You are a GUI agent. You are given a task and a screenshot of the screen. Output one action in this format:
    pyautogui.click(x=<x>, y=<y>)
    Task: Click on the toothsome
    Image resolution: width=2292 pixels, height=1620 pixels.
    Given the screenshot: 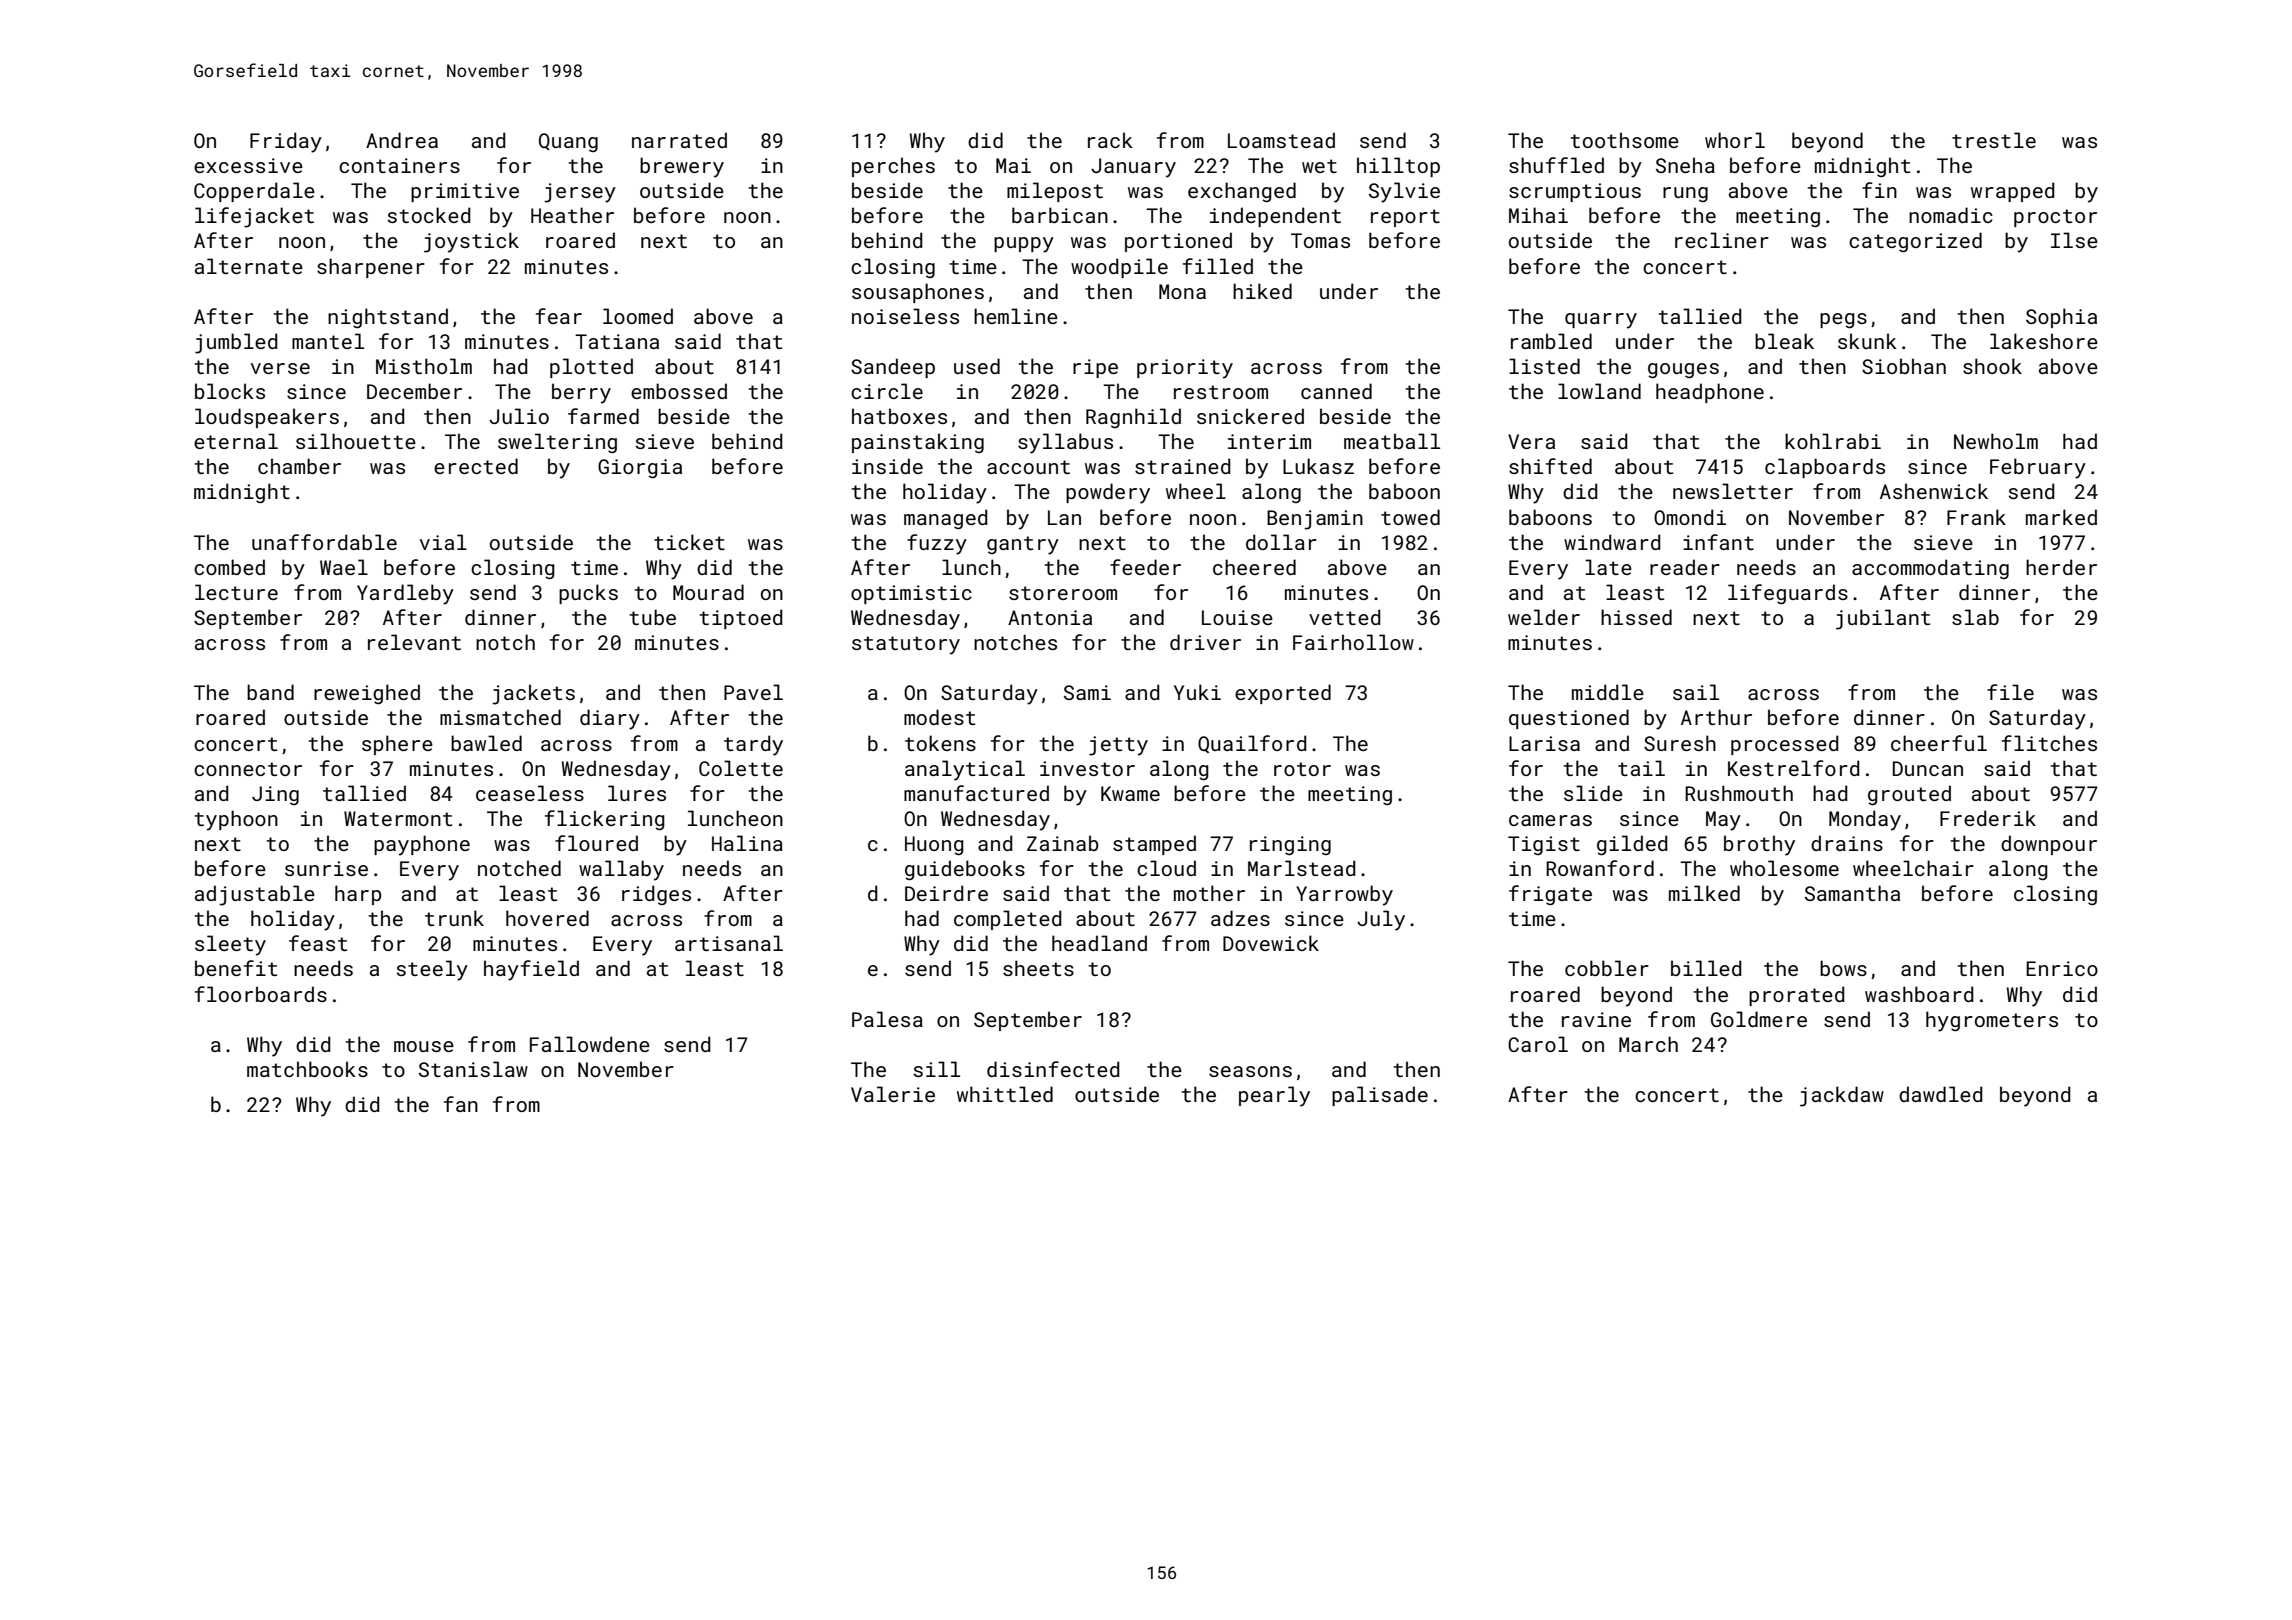 What is the action you would take?
    pyautogui.click(x=1624, y=140)
